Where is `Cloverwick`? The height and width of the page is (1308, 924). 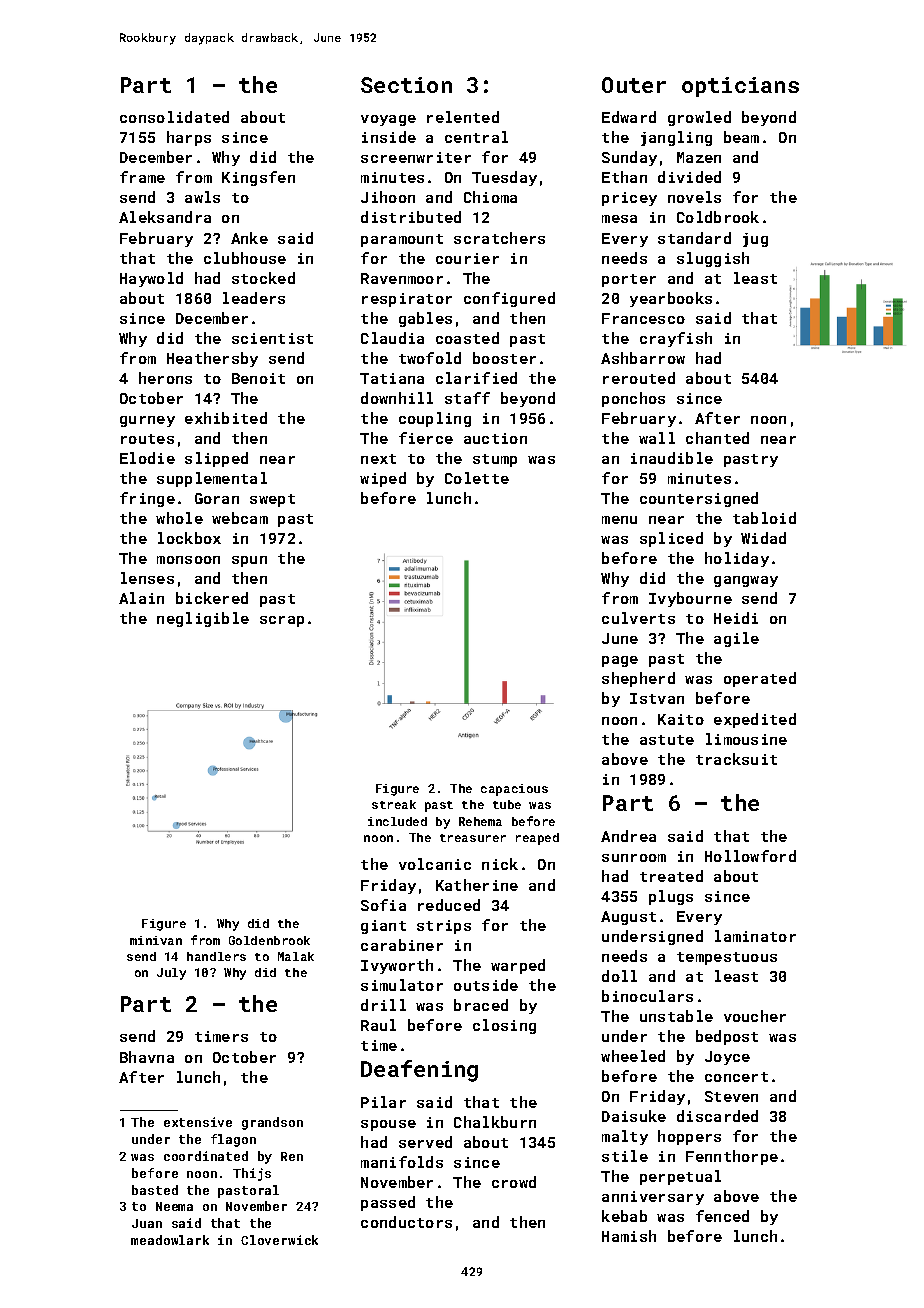 Cloverwick is located at coordinates (279, 1240).
